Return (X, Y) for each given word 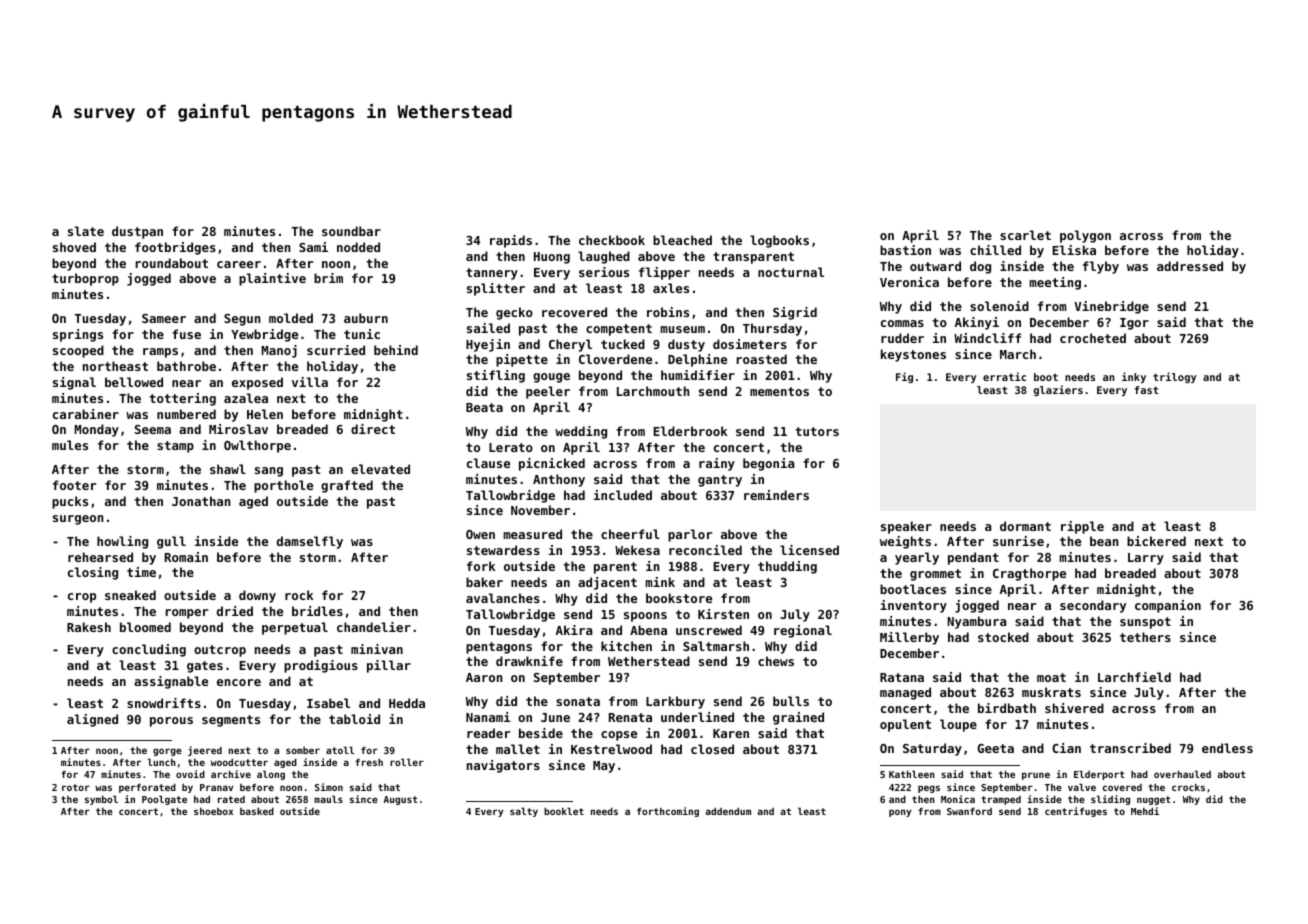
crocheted (1093, 338)
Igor (1134, 324)
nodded (358, 247)
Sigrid (795, 313)
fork (481, 566)
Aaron (484, 677)
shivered (1074, 708)
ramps (160, 353)
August (401, 800)
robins (668, 312)
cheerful (630, 534)
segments (231, 721)
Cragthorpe (1029, 574)
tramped (1001, 800)
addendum (728, 811)
